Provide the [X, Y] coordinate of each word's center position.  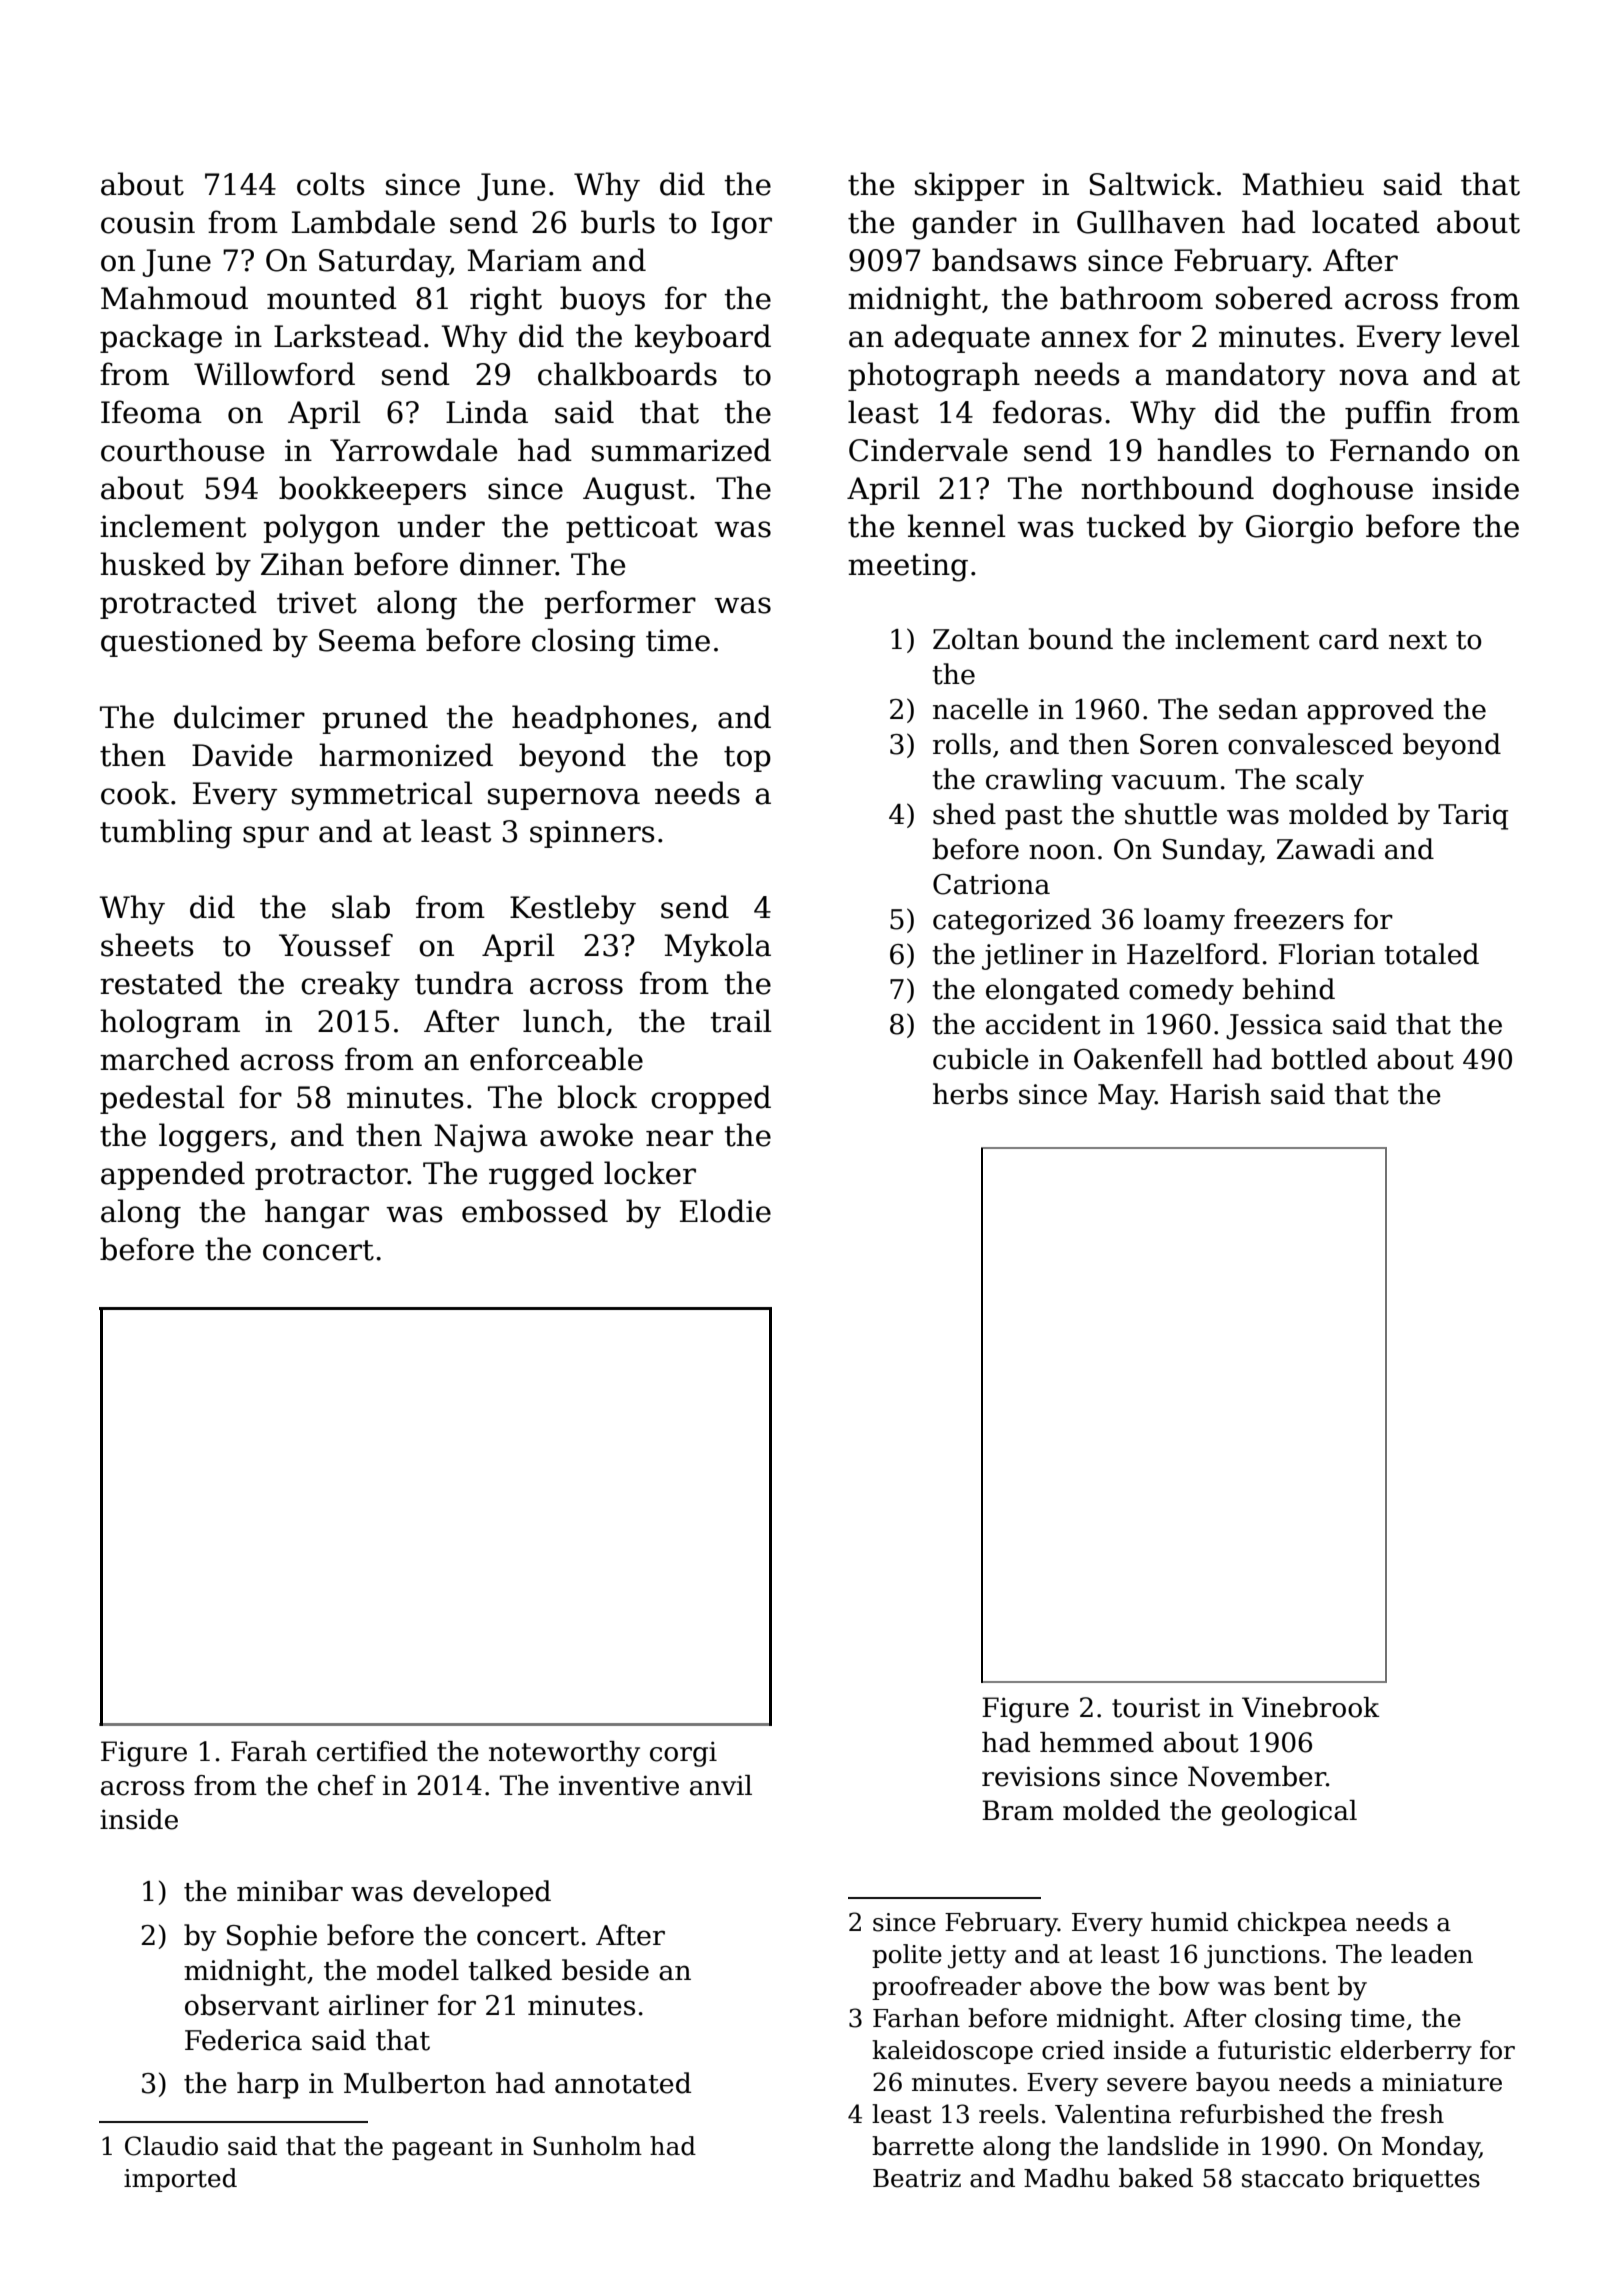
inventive [619, 1785]
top [747, 759]
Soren [1179, 744]
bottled [1319, 1059]
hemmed [1097, 1742]
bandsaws [1004, 260]
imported [180, 2180]
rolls [962, 744]
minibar [290, 1891]
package [161, 339]
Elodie [725, 1211]
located [1366, 222]
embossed [535, 1211]
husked [153, 564]
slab [361, 907]
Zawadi [1326, 849]
